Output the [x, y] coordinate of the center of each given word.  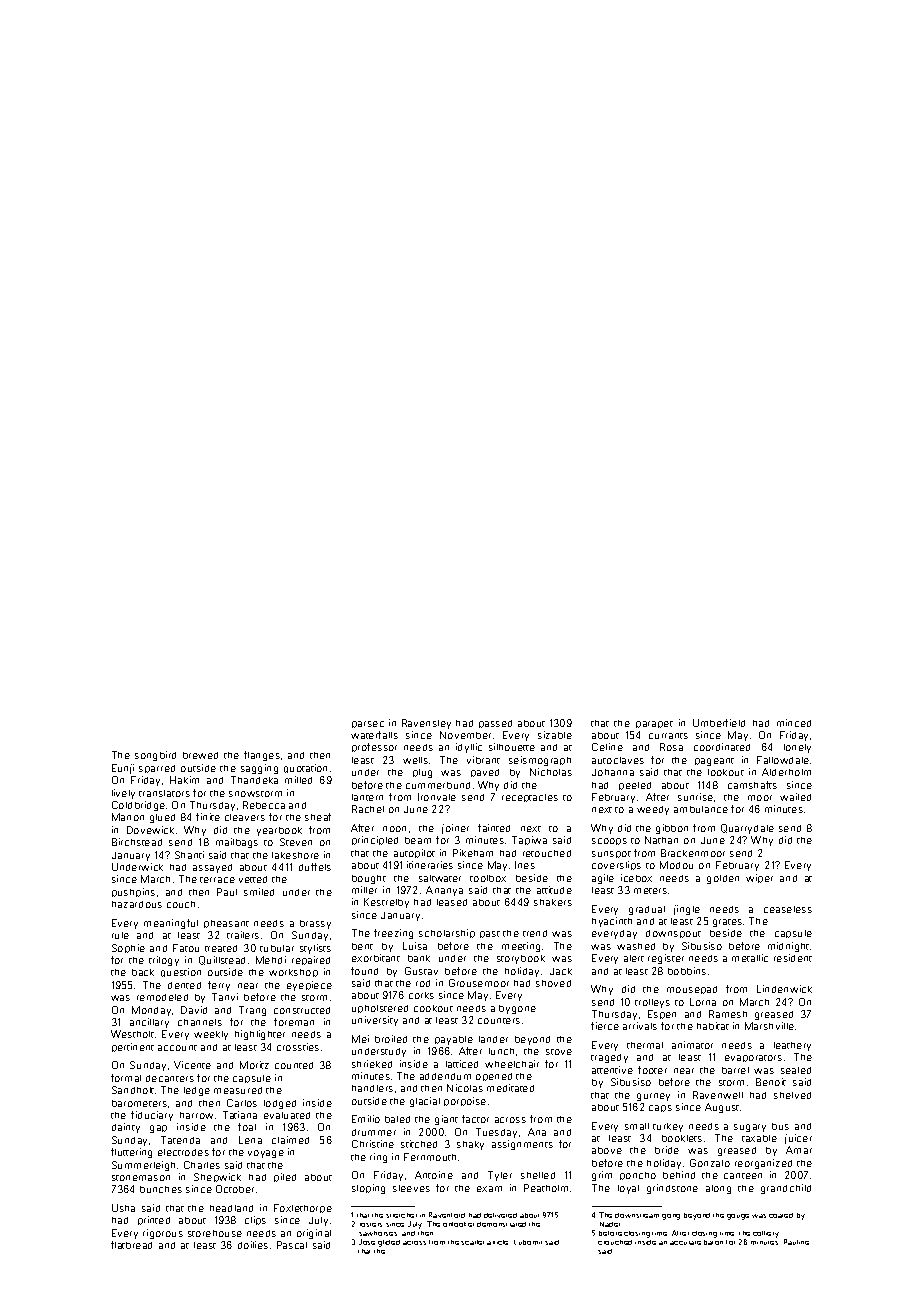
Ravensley [426, 724]
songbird [155, 756]
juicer [798, 1139]
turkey [668, 1127]
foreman [294, 1022]
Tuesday [496, 1133]
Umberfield [719, 723]
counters [499, 1021]
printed [154, 1220]
